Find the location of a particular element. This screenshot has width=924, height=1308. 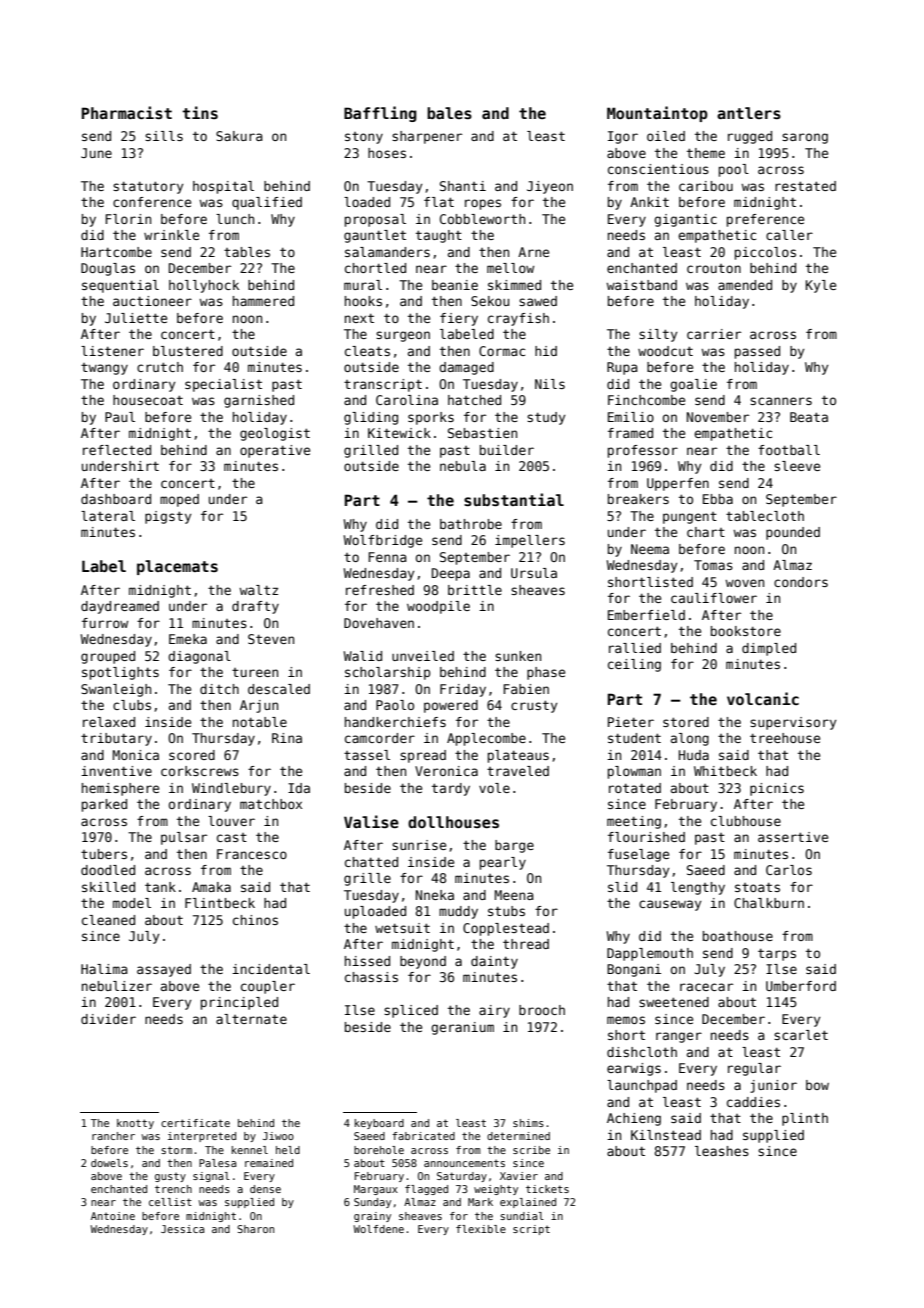

geologist is located at coordinates (275, 434).
